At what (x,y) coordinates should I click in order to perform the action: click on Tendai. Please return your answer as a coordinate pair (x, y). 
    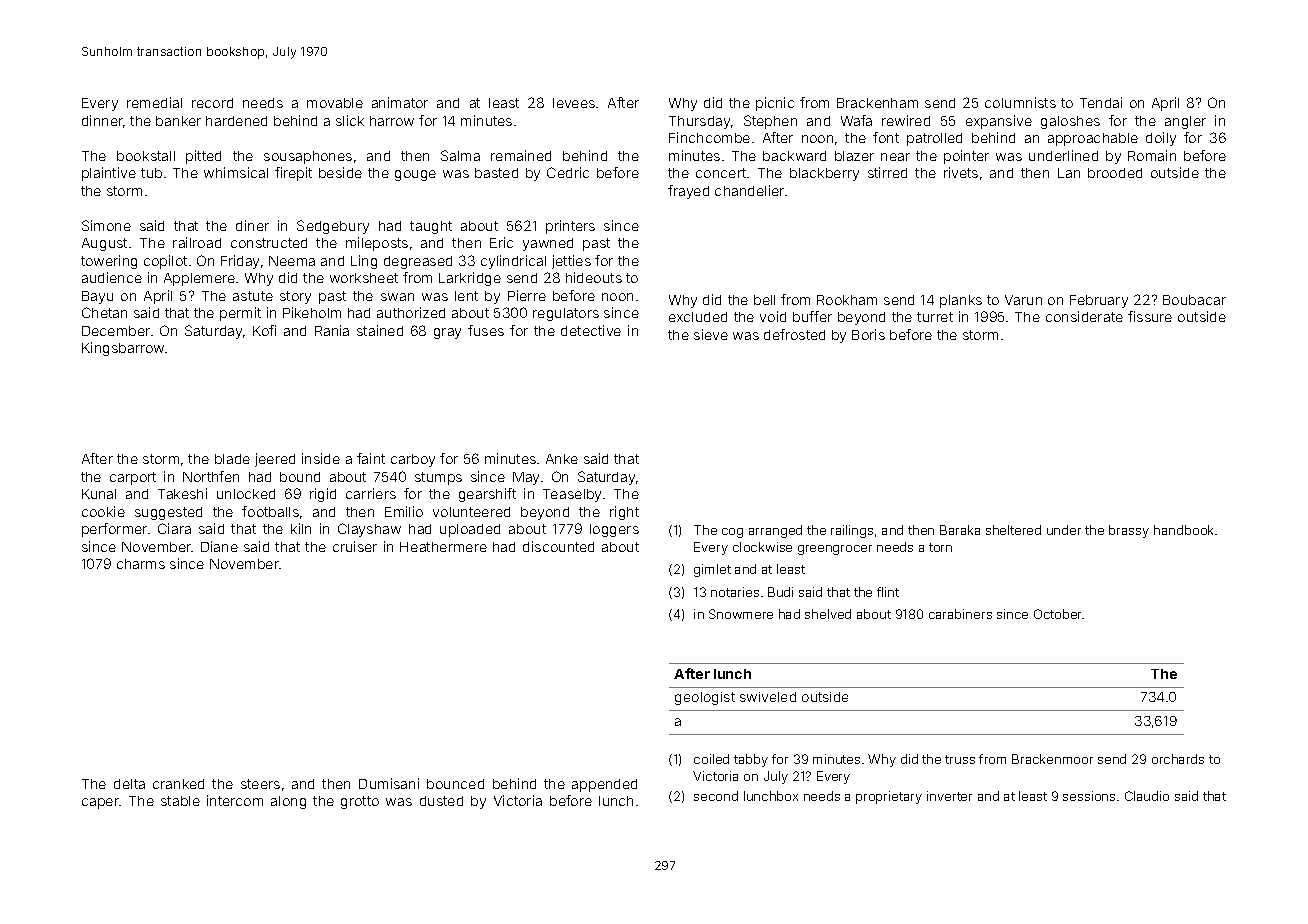
    Looking at the image, I should click on (1101, 102).
